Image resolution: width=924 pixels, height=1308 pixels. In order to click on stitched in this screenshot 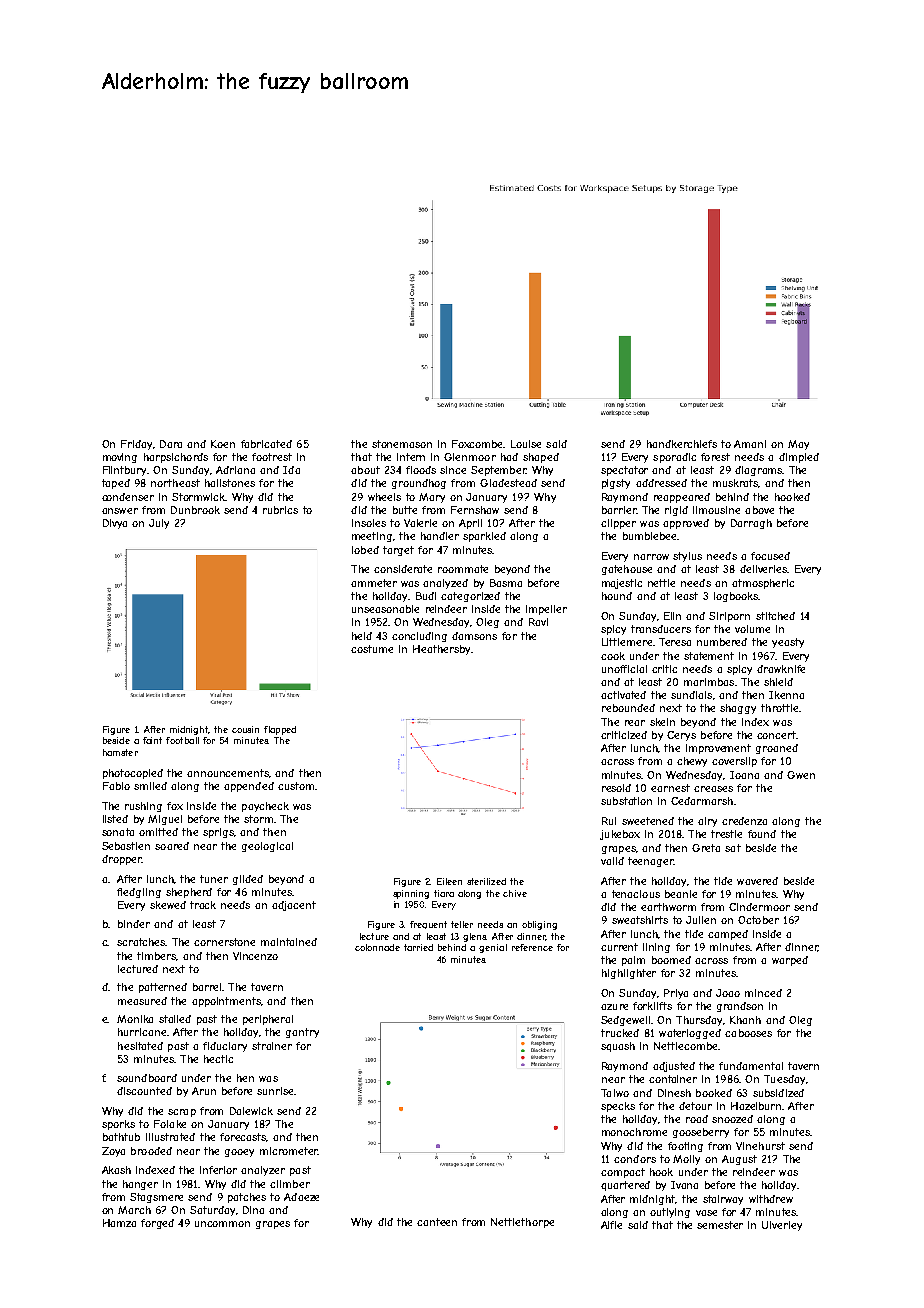, I will do `click(775, 616)`.
